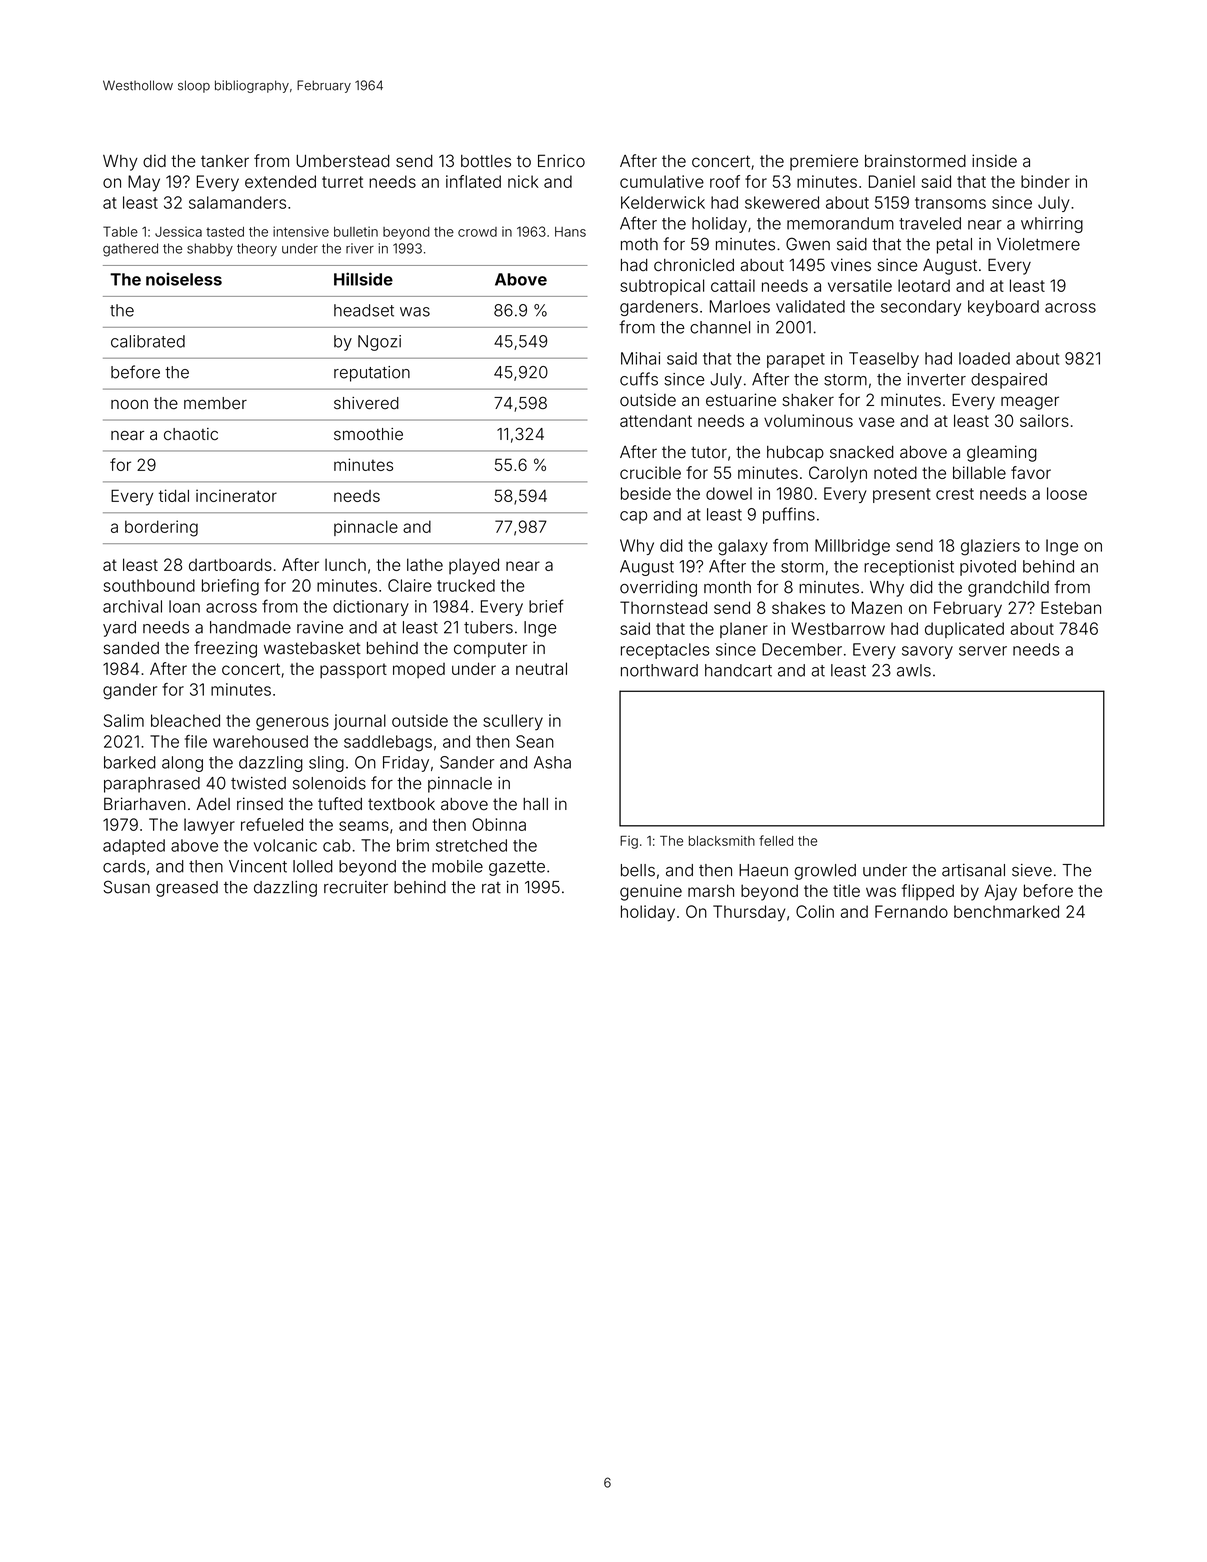  What do you see at coordinates (990, 547) in the page?
I see `glaziers` at bounding box center [990, 547].
